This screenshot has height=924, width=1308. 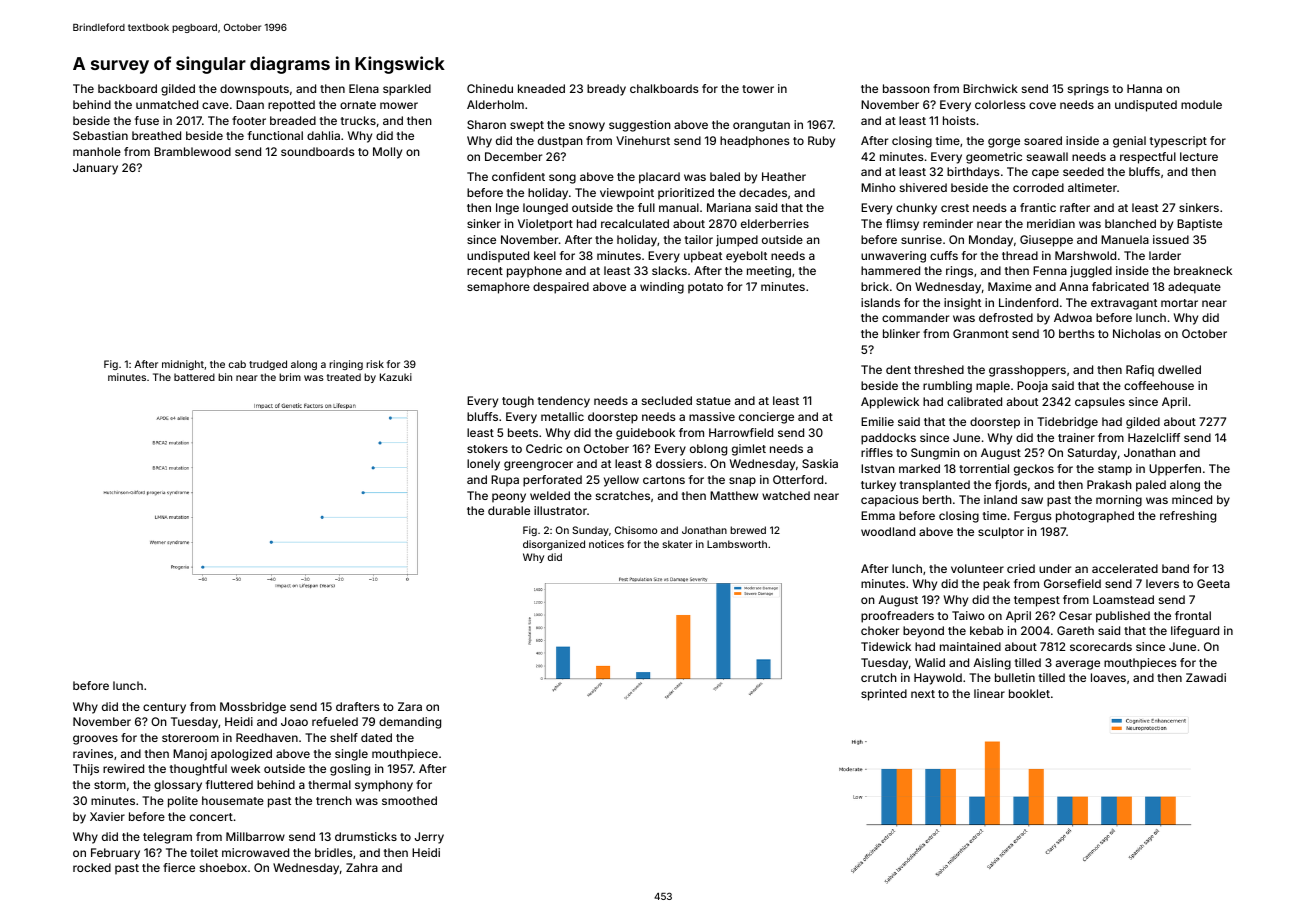 I want to click on stokers, so click(x=487, y=448).
